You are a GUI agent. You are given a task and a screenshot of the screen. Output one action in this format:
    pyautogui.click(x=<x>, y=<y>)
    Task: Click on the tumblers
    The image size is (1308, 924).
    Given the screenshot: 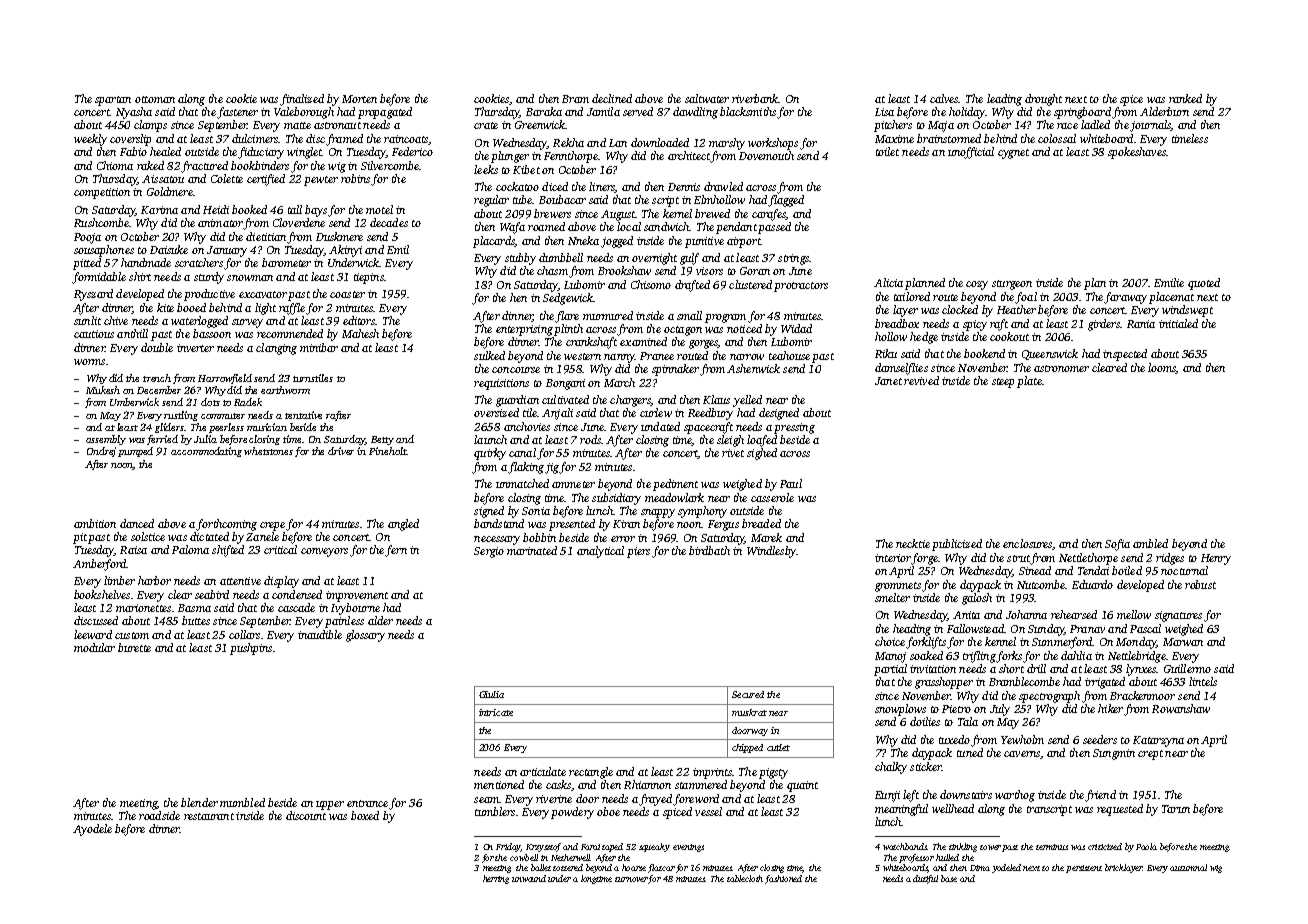 What is the action you would take?
    pyautogui.click(x=495, y=811)
